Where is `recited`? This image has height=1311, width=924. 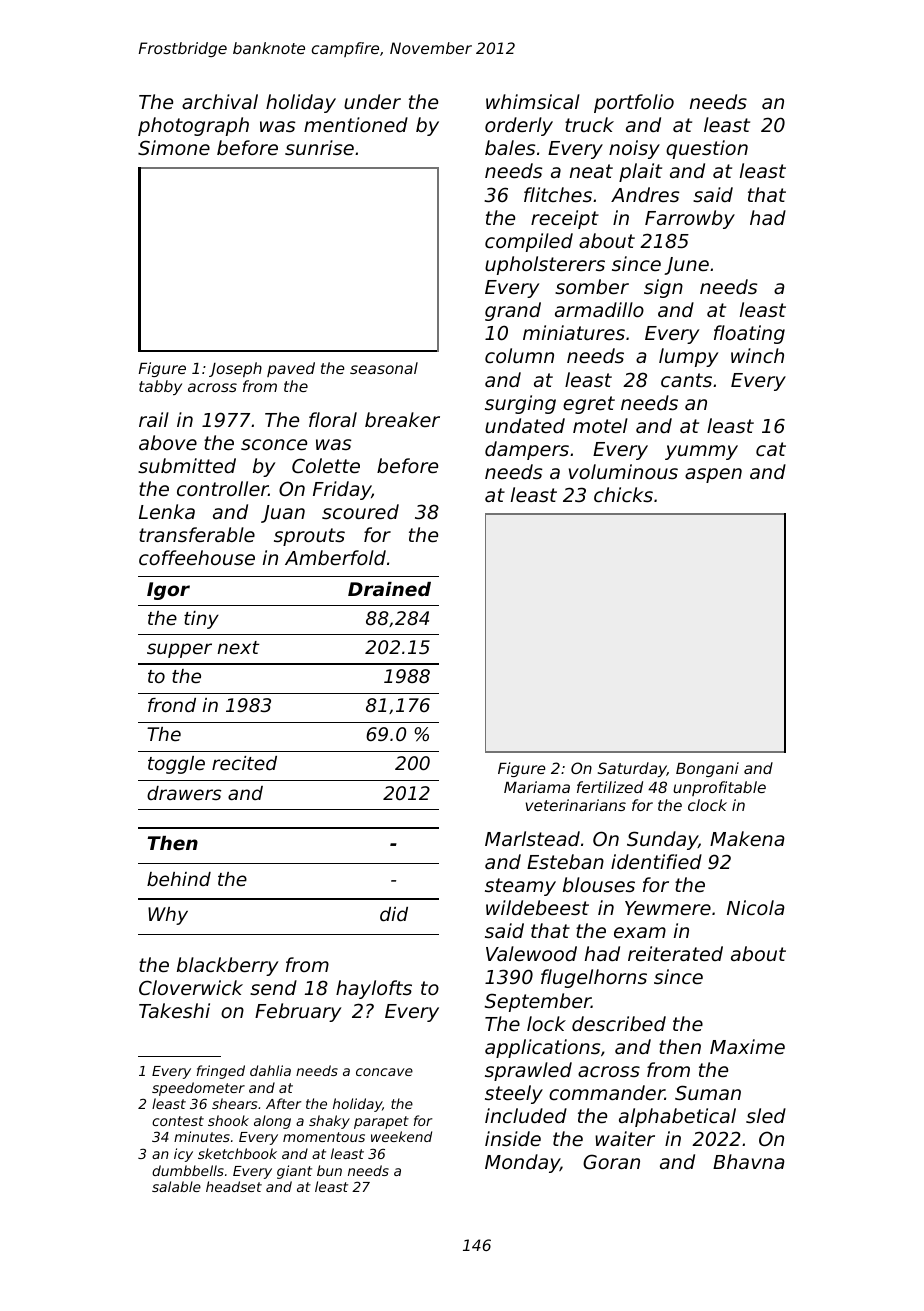 recited is located at coordinates (244, 763).
